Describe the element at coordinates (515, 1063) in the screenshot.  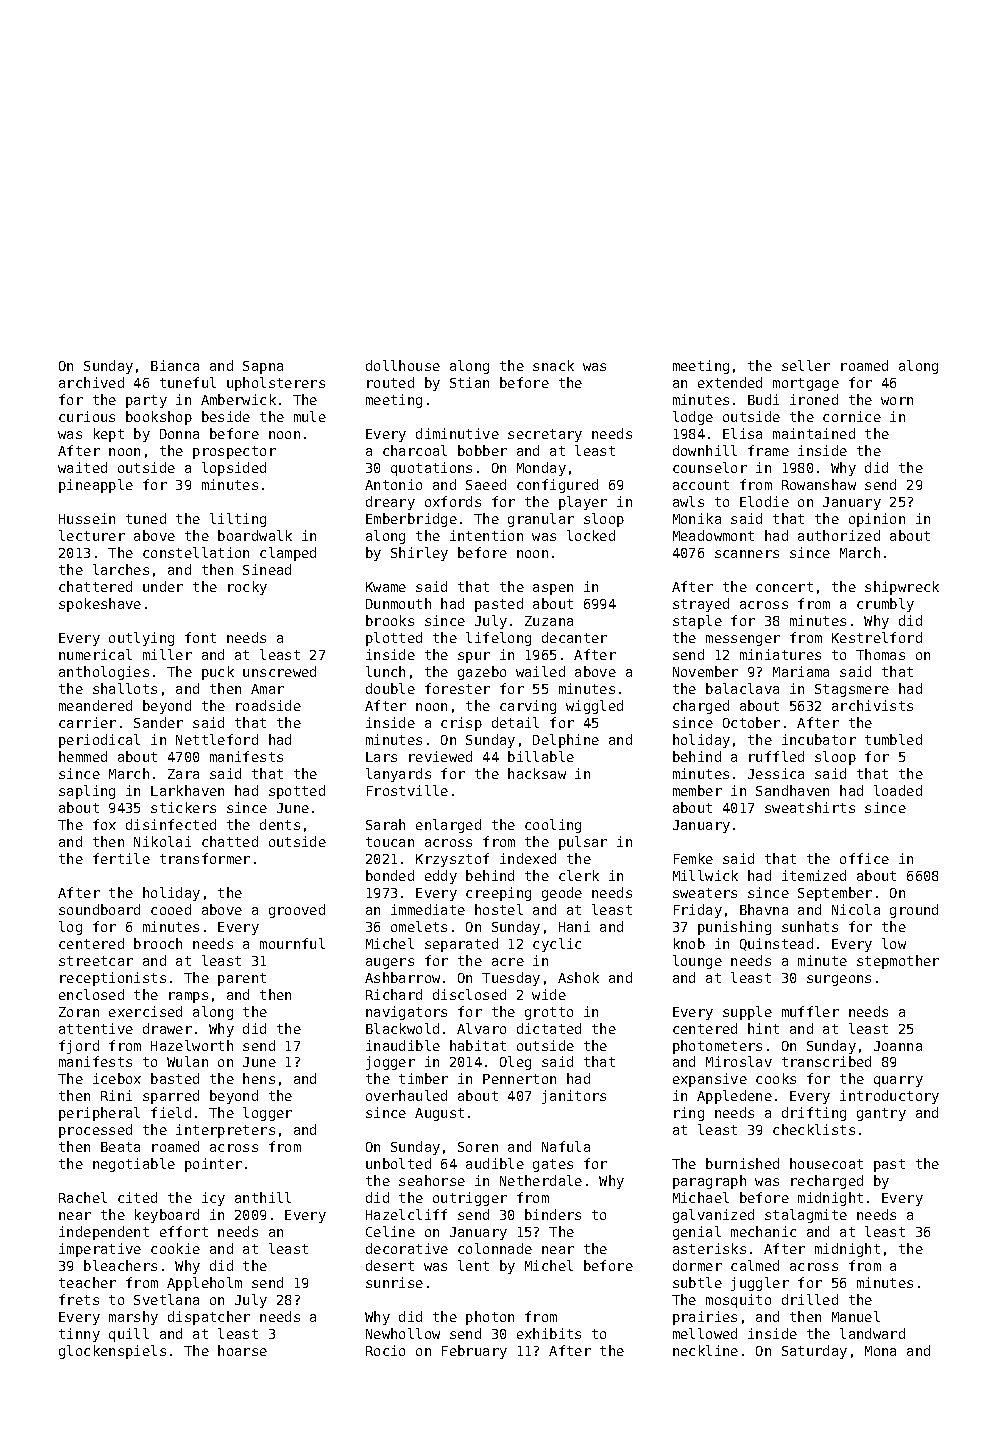
I see `Oleg` at that location.
